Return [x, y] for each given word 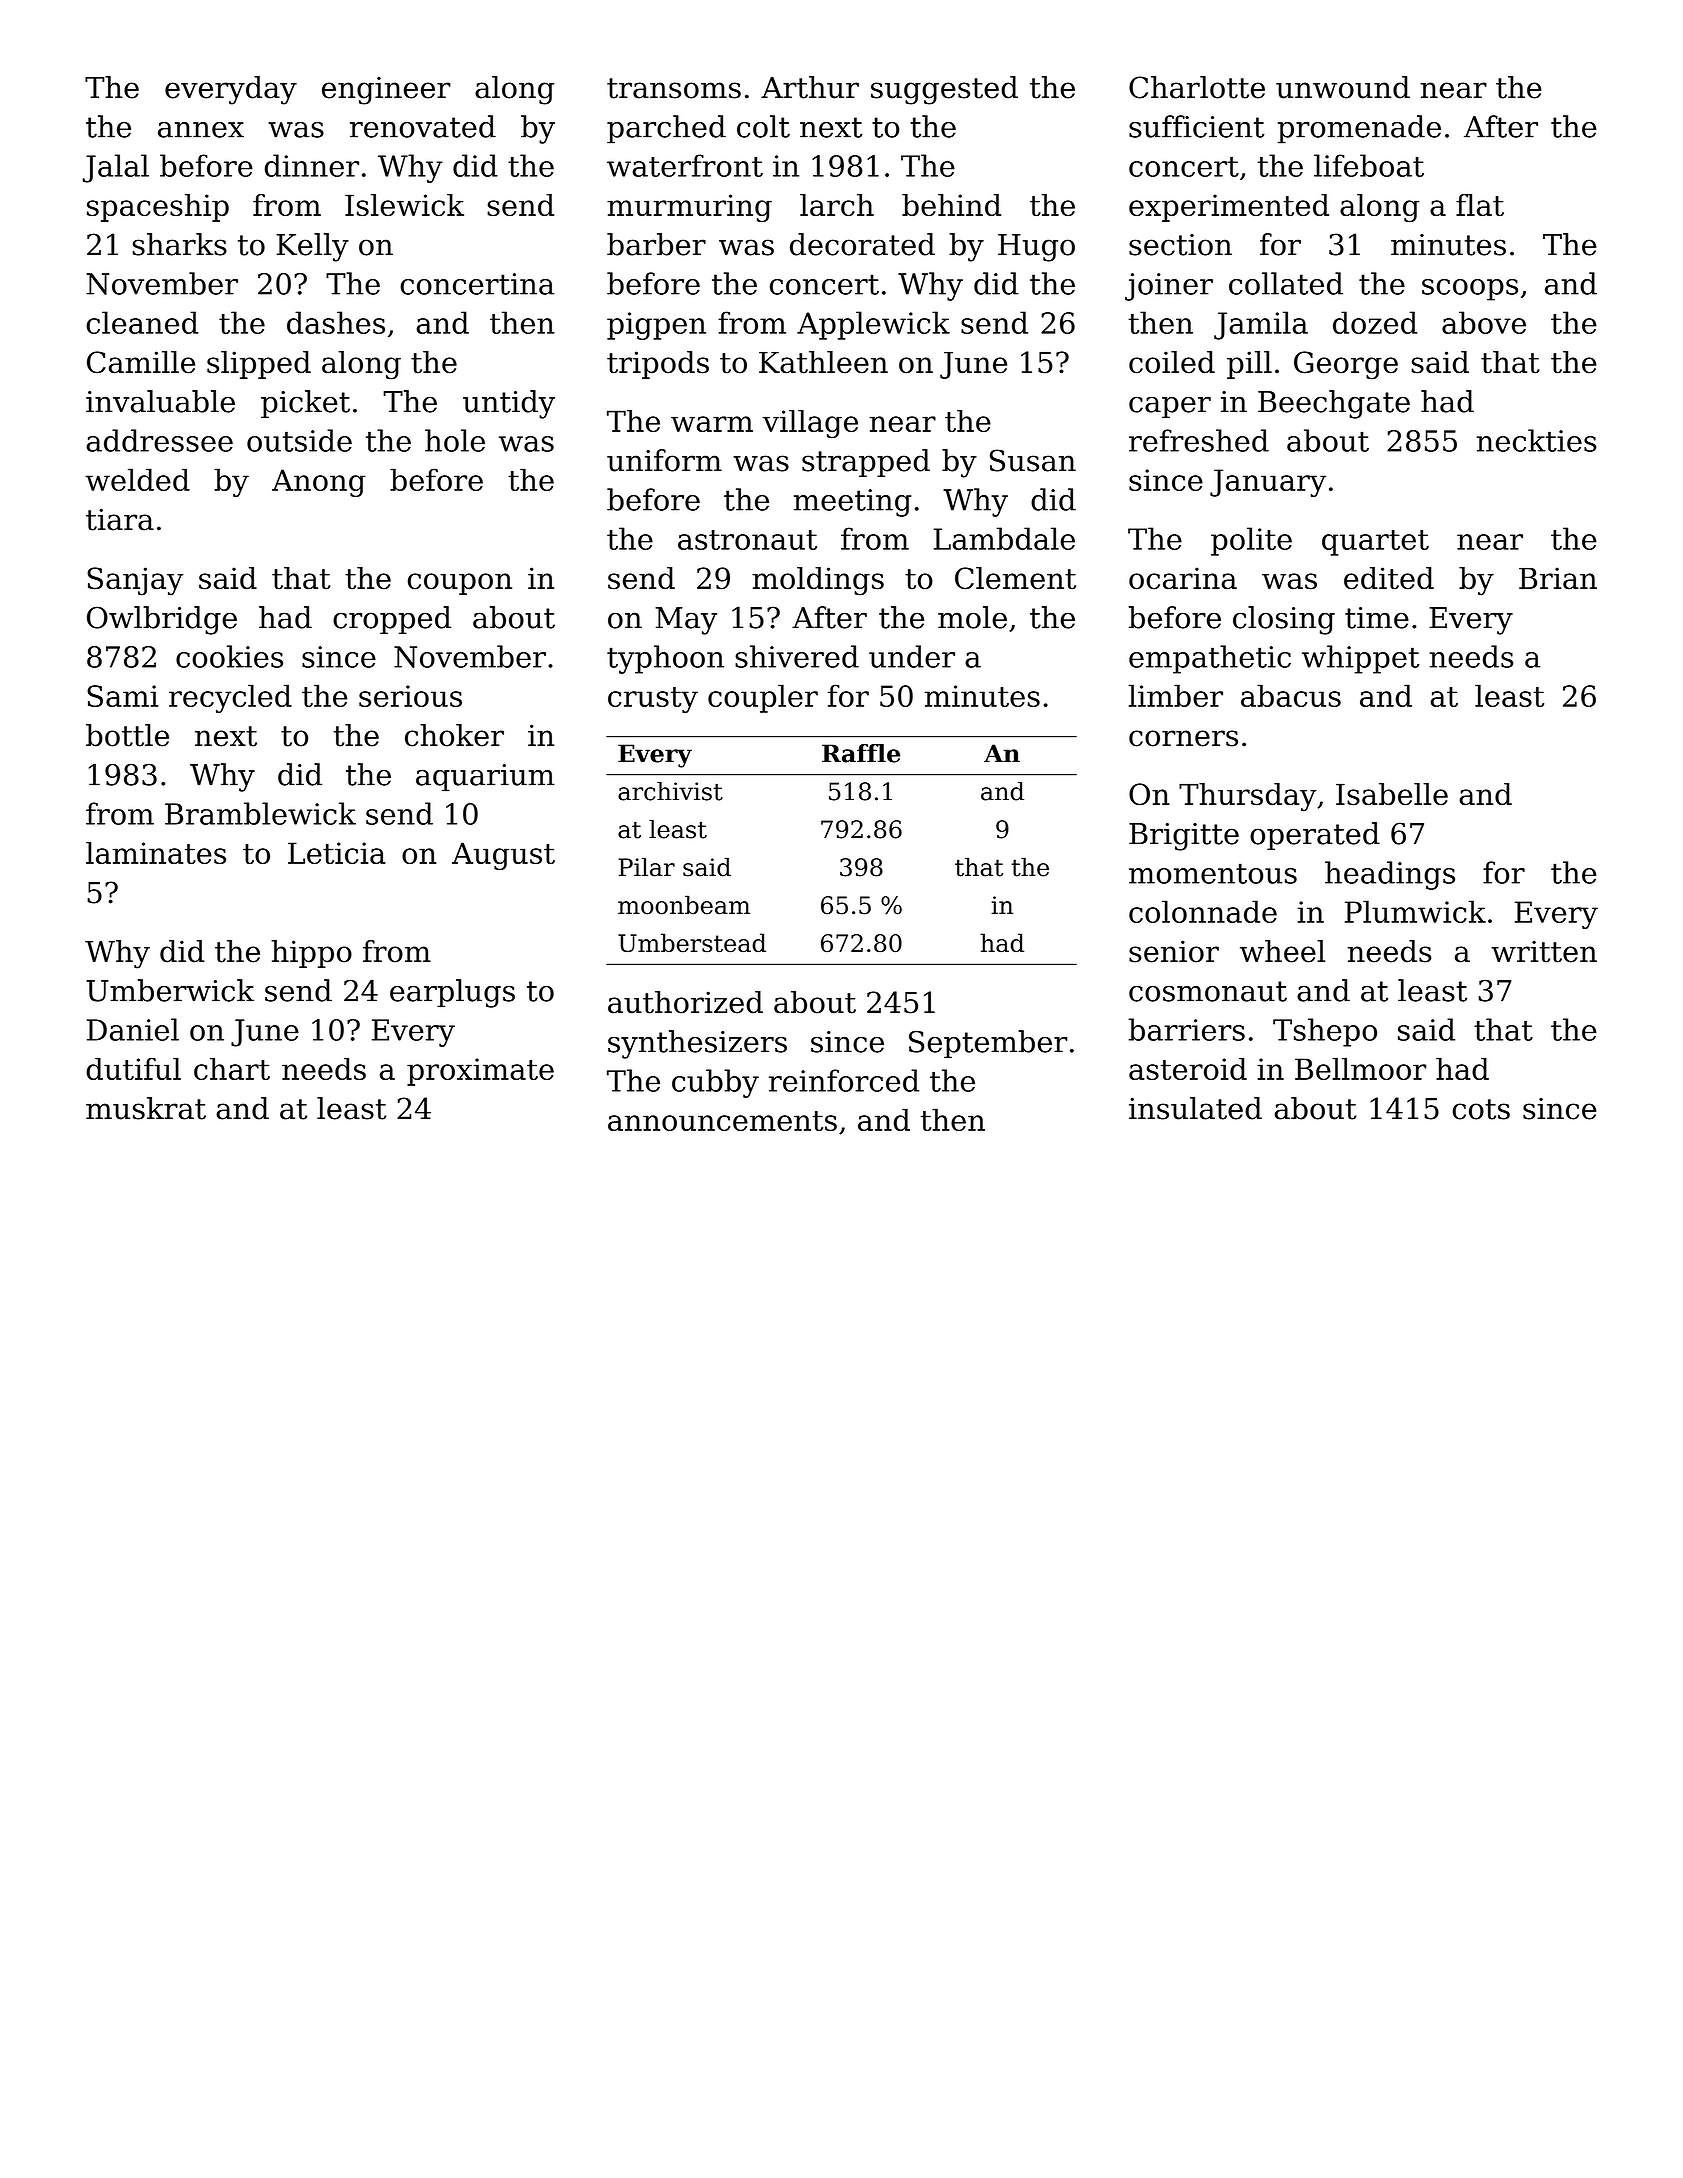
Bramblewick [260, 813]
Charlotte [1197, 87]
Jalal [116, 168]
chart [232, 1069]
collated [1286, 283]
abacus [1291, 695]
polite [1251, 541]
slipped [259, 365]
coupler [763, 698]
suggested [944, 90]
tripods [658, 365]
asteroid [1188, 1069]
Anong [319, 483]
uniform [664, 460]
